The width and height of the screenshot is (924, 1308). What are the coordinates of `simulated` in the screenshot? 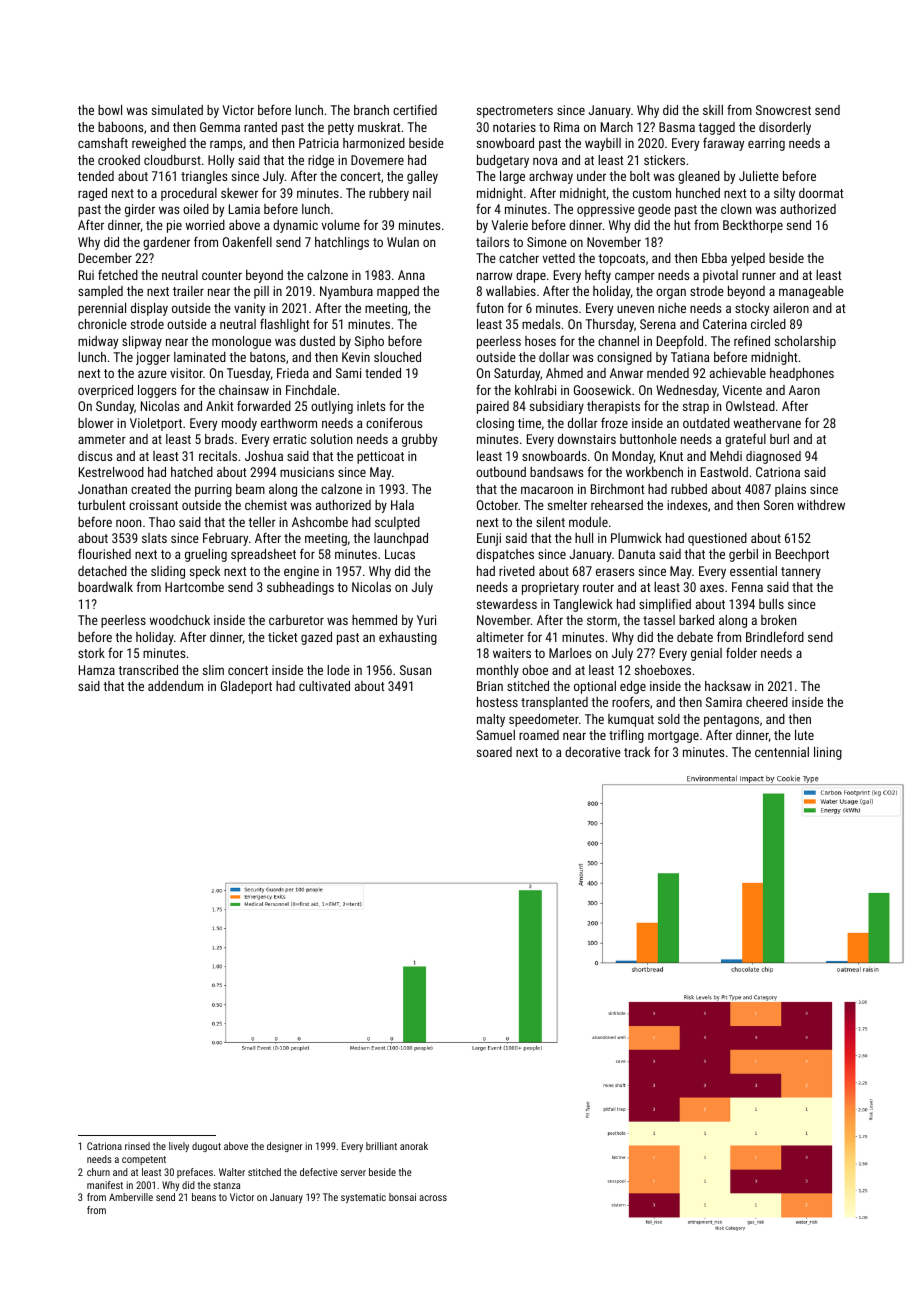 It's located at (177, 110).
